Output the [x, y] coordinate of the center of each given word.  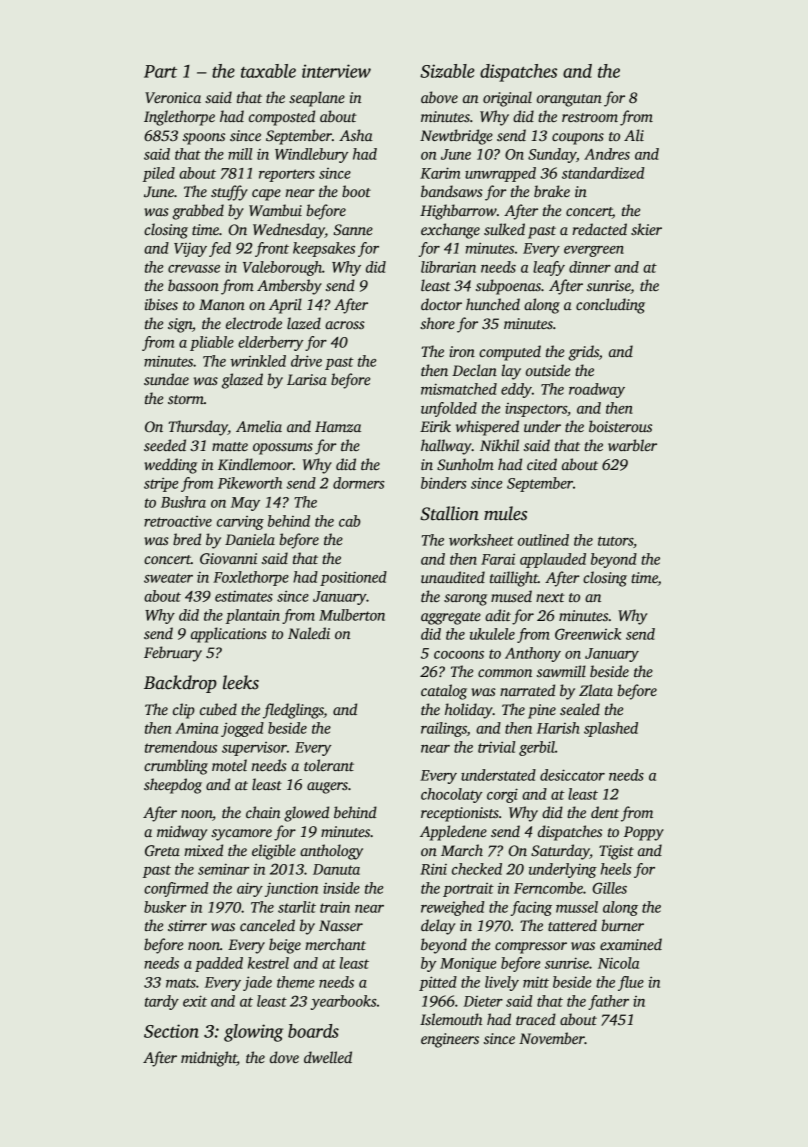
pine [542, 711]
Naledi [309, 633]
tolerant [329, 765]
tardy [162, 1002]
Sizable [447, 71]
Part [160, 71]
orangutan [569, 100]
